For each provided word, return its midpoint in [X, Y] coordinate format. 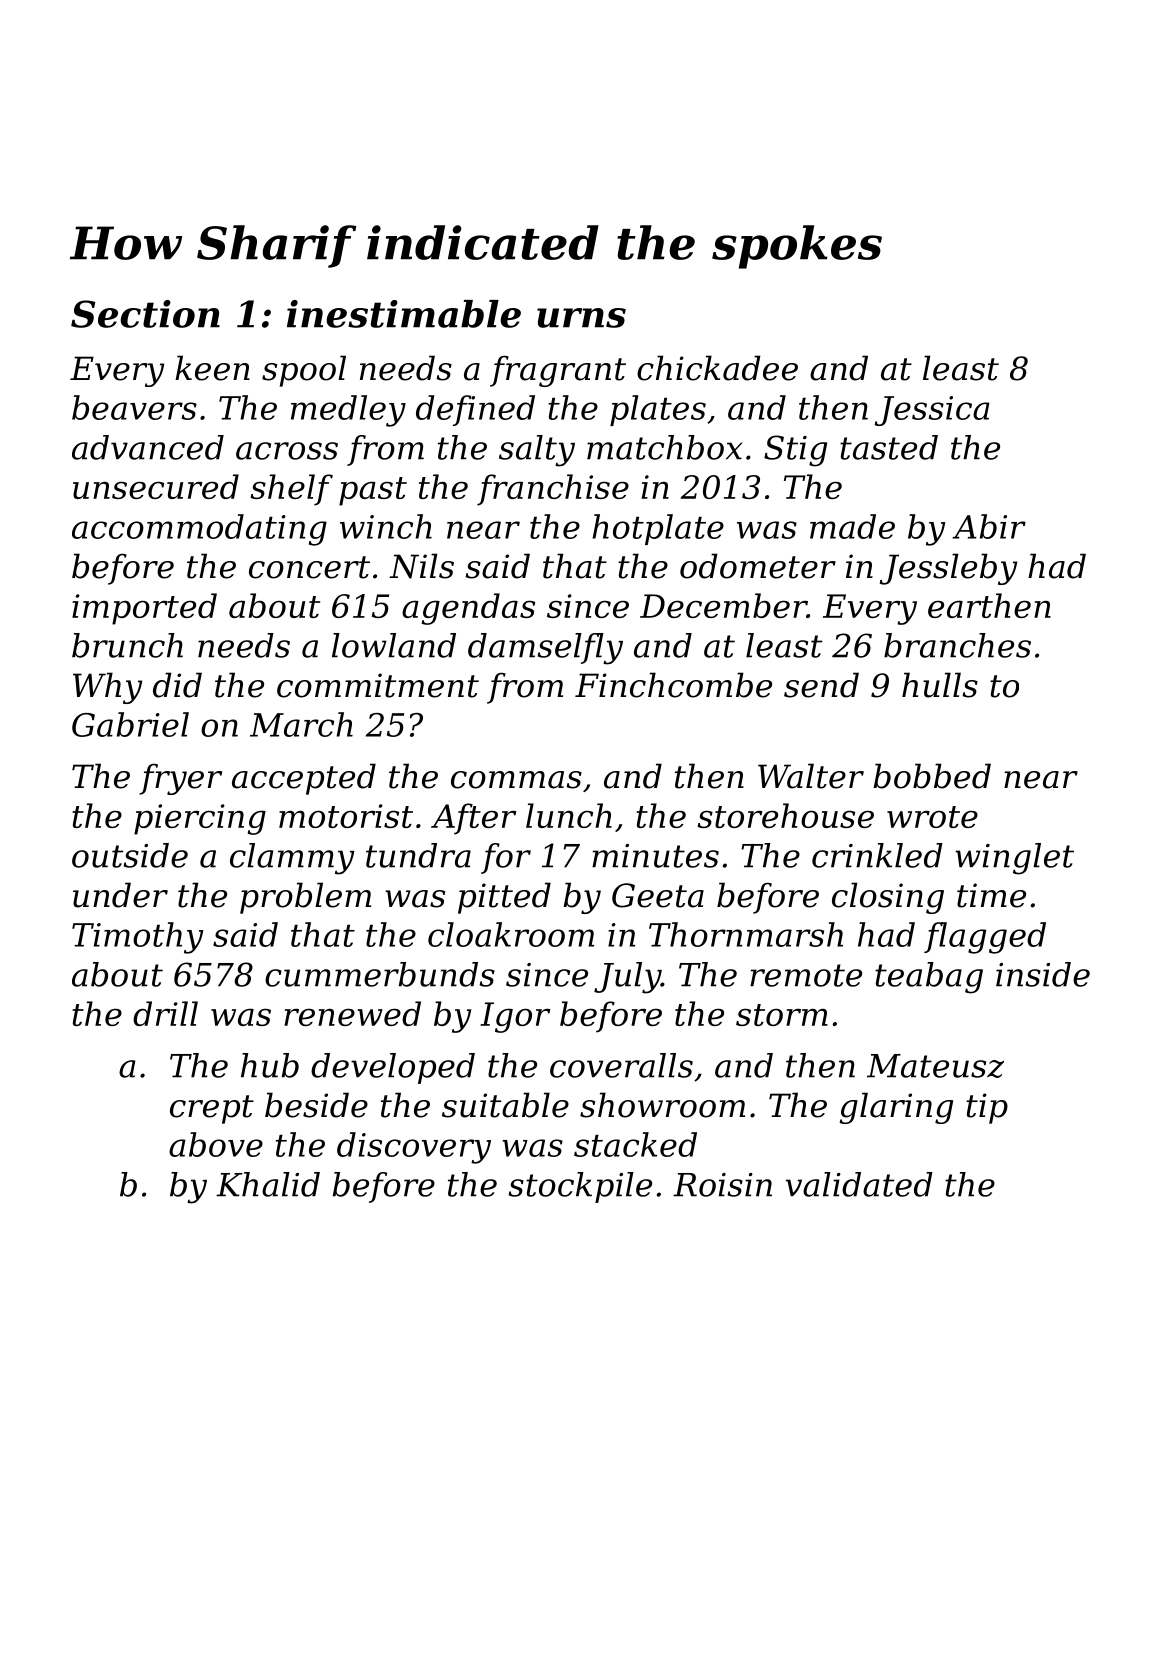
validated [859, 1184]
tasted [889, 447]
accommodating [199, 530]
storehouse [785, 815]
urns [581, 318]
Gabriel [130, 724]
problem [305, 898]
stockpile [580, 1187]
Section [145, 314]
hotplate [658, 529]
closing [888, 898]
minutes [655, 856]
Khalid [268, 1184]
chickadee [717, 368]
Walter [811, 776]
